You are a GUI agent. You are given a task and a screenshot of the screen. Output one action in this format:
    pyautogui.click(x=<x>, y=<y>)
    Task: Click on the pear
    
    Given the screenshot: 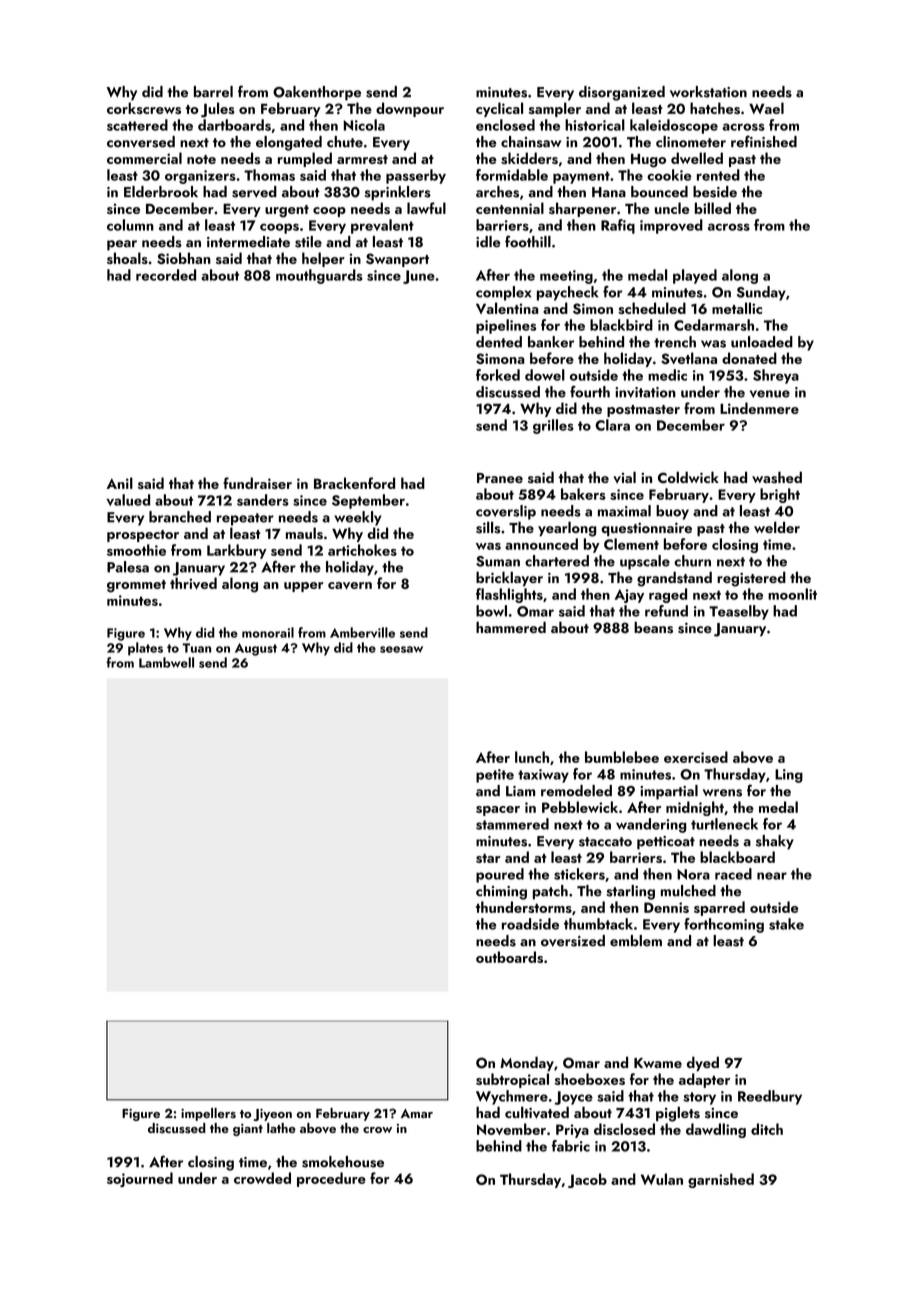 What is the action you would take?
    pyautogui.click(x=122, y=245)
